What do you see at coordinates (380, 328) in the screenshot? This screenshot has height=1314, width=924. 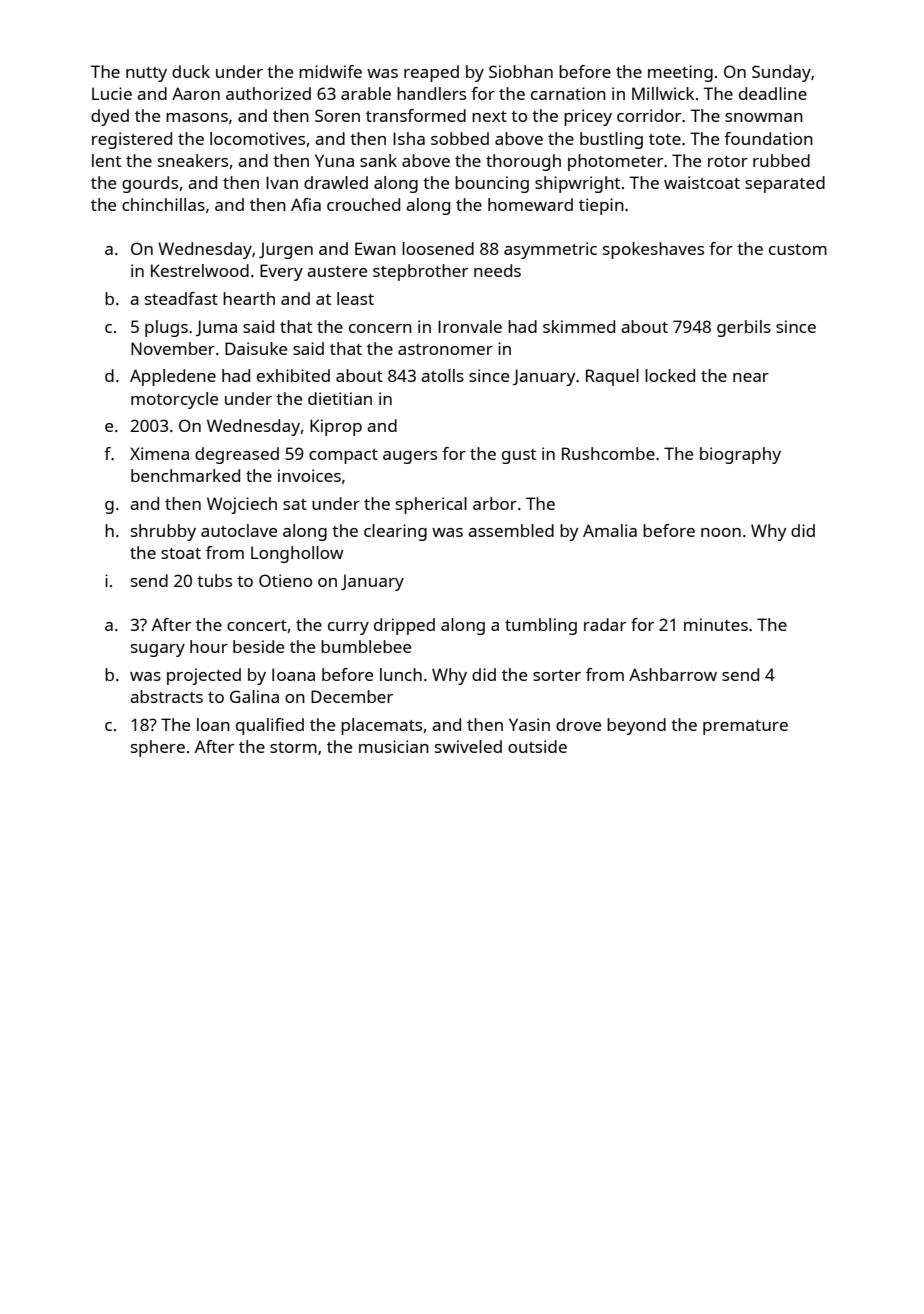 I see `concern` at bounding box center [380, 328].
